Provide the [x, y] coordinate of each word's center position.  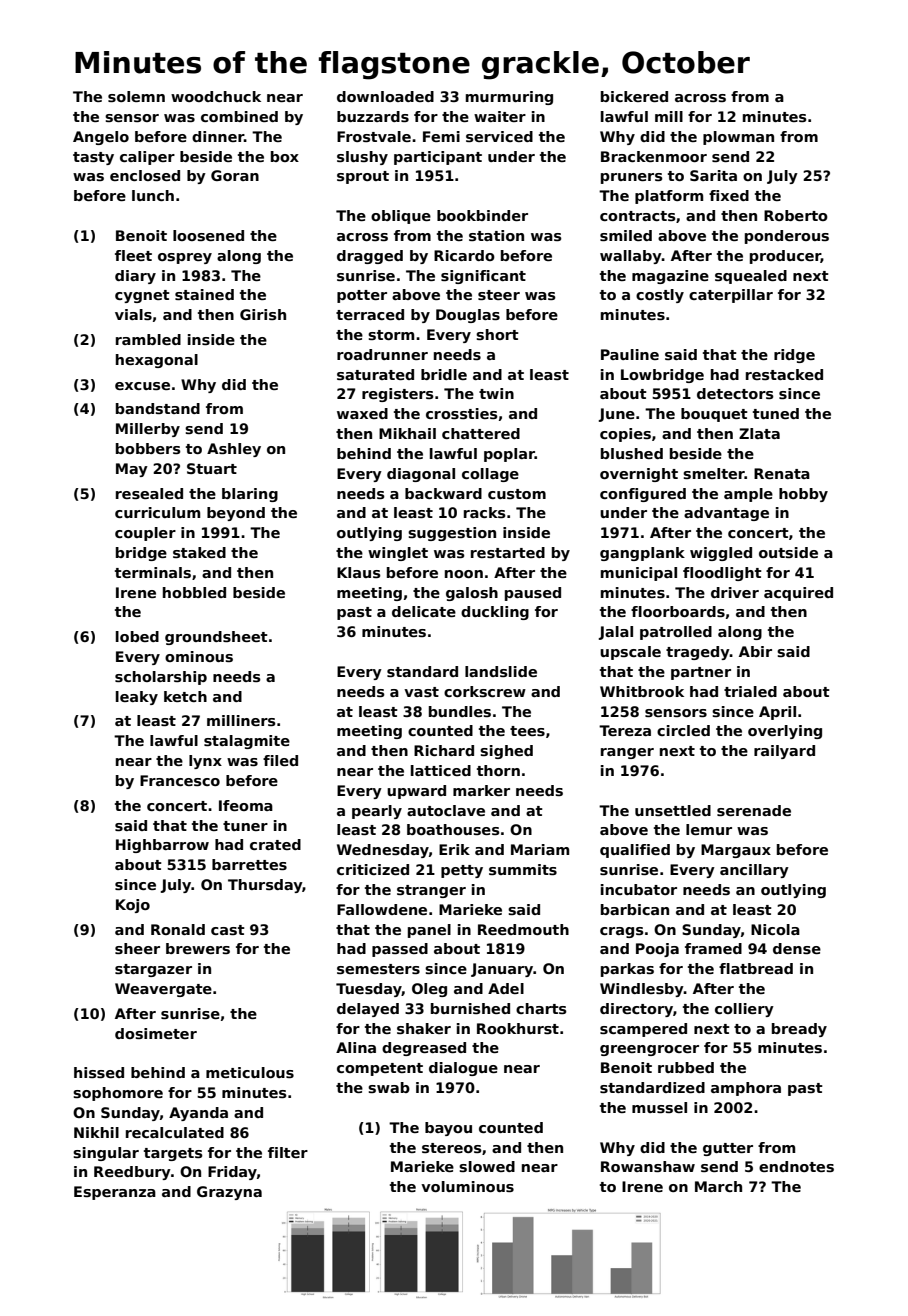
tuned [776, 413]
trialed [750, 691]
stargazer [153, 970]
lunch [153, 195]
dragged [370, 257]
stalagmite [247, 742]
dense [797, 948]
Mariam [540, 849]
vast [421, 692]
